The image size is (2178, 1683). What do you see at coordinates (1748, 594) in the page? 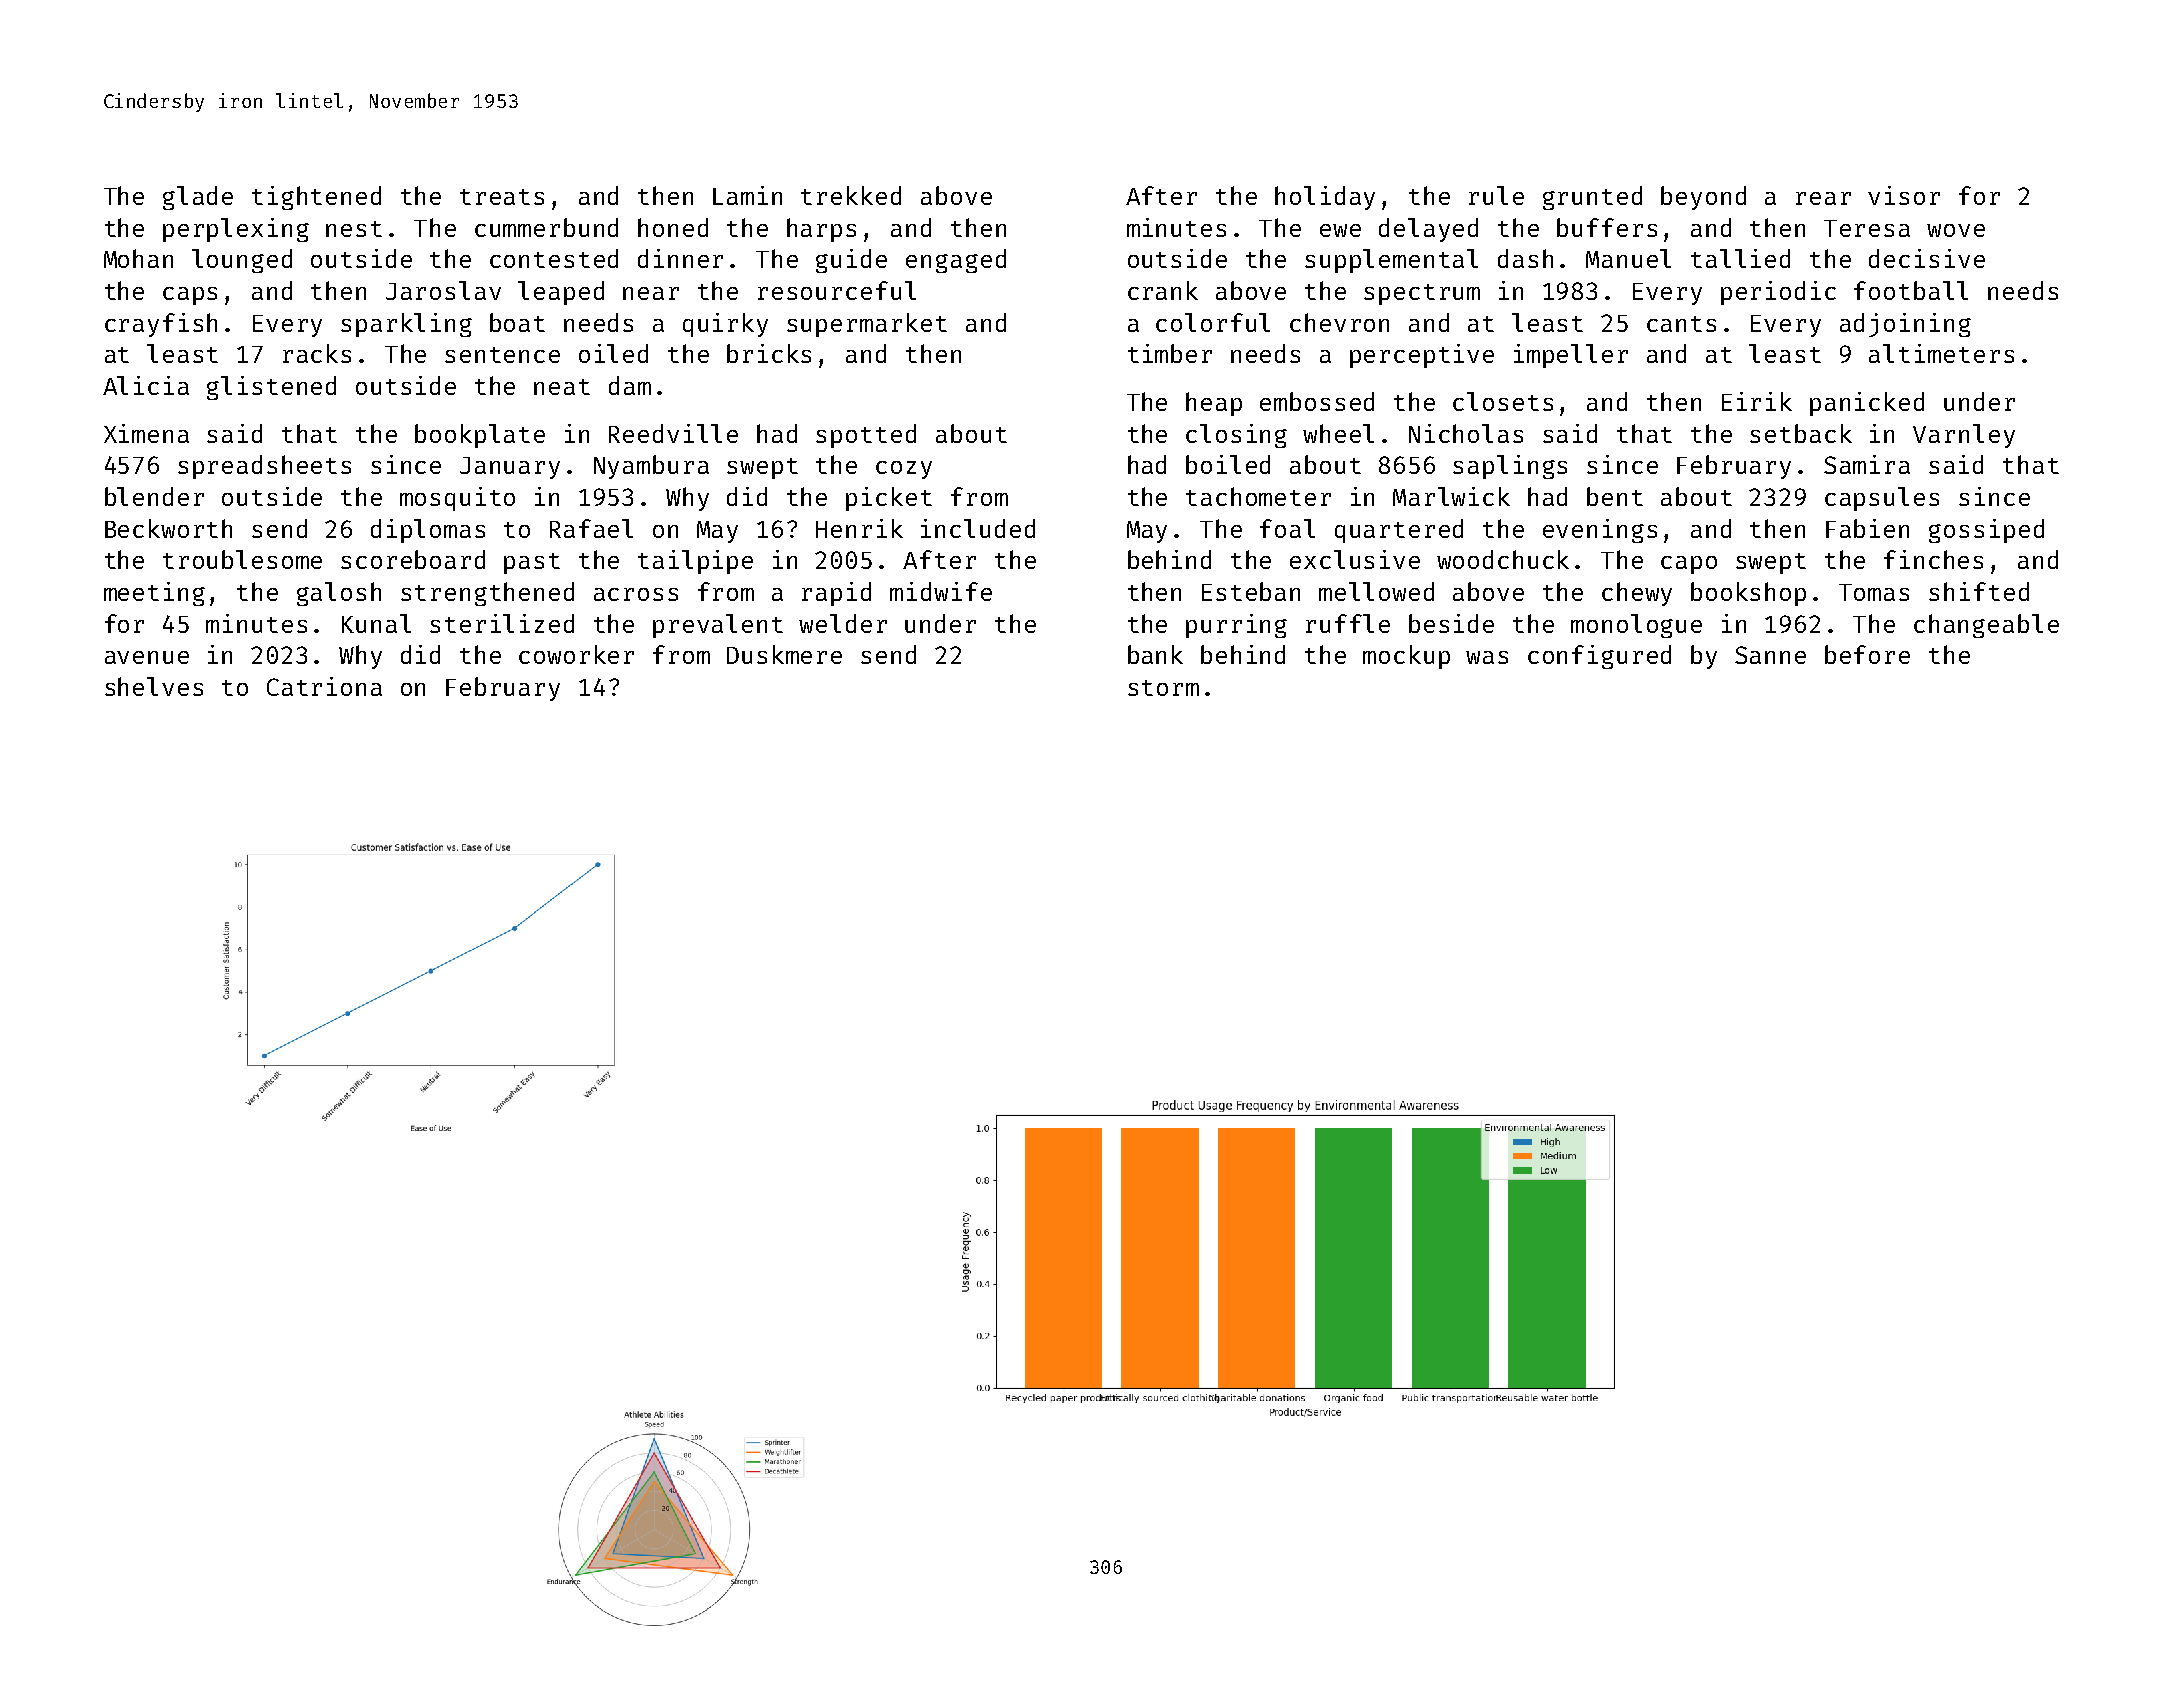
I see `bookshop` at bounding box center [1748, 594].
